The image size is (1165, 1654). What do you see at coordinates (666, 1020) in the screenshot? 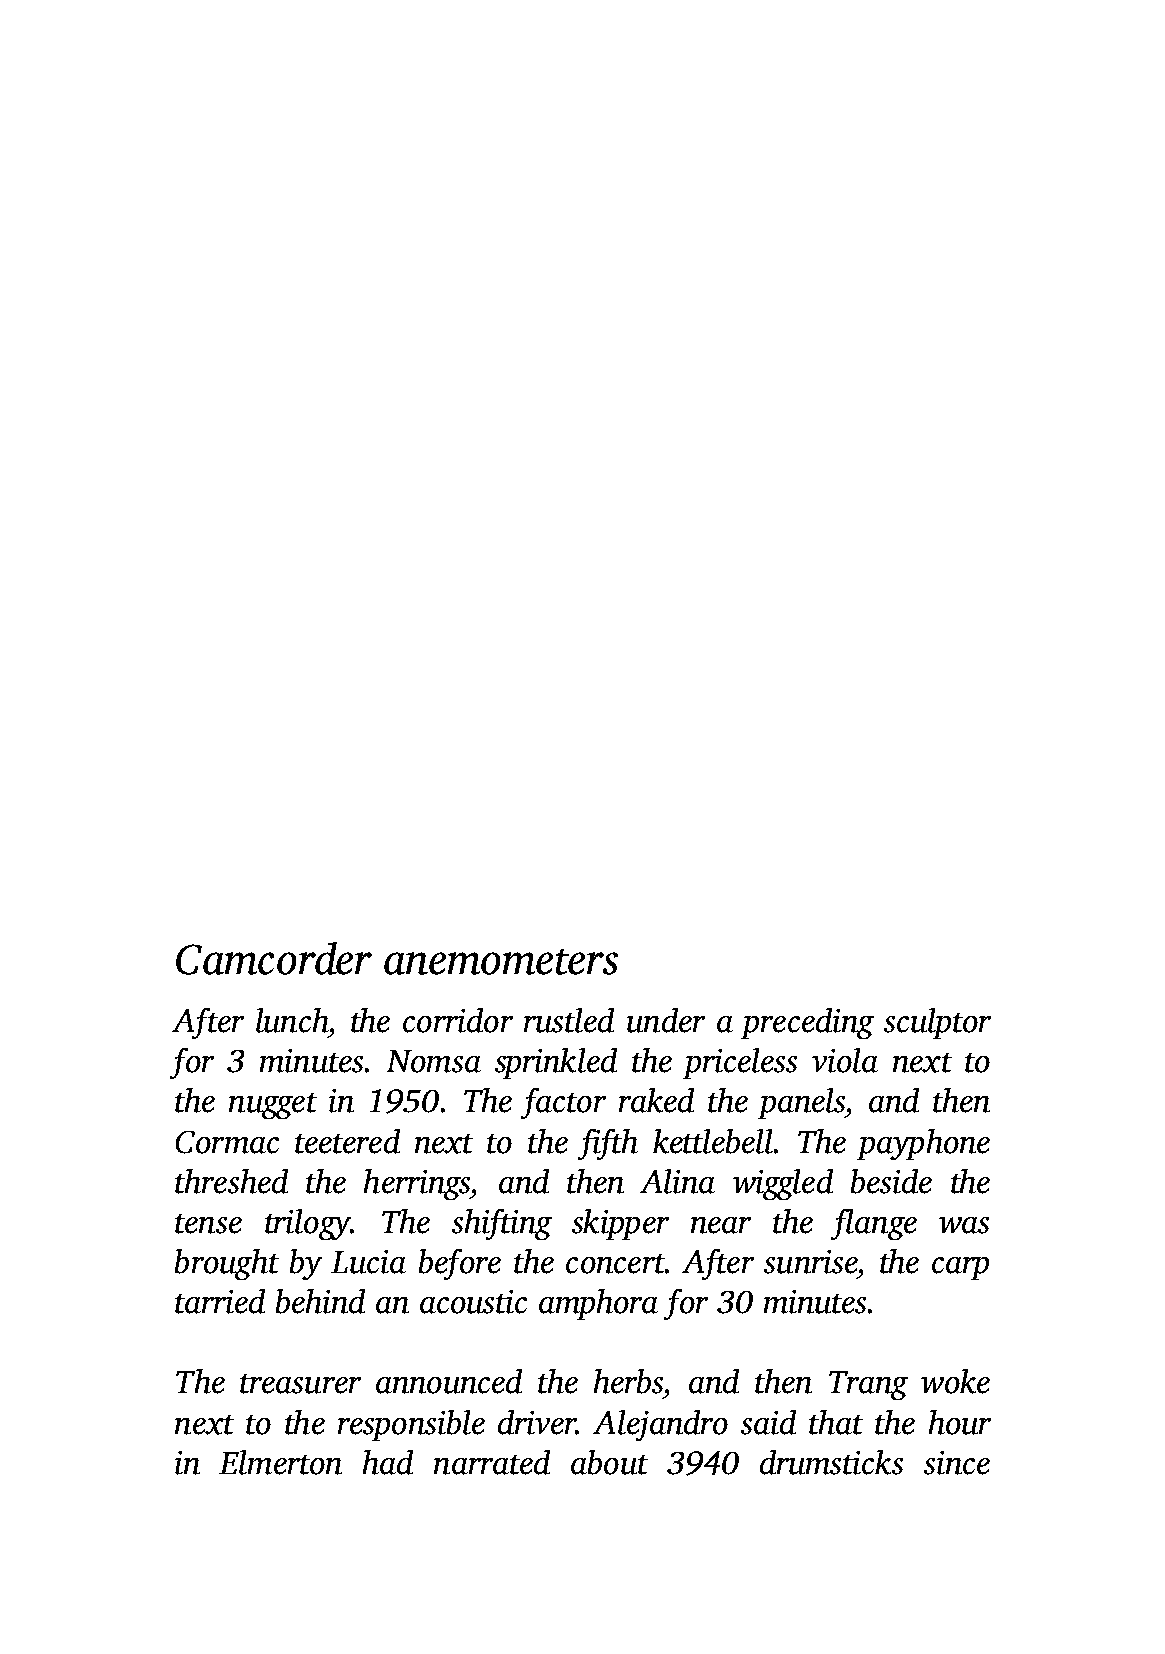
I see `under` at bounding box center [666, 1020].
